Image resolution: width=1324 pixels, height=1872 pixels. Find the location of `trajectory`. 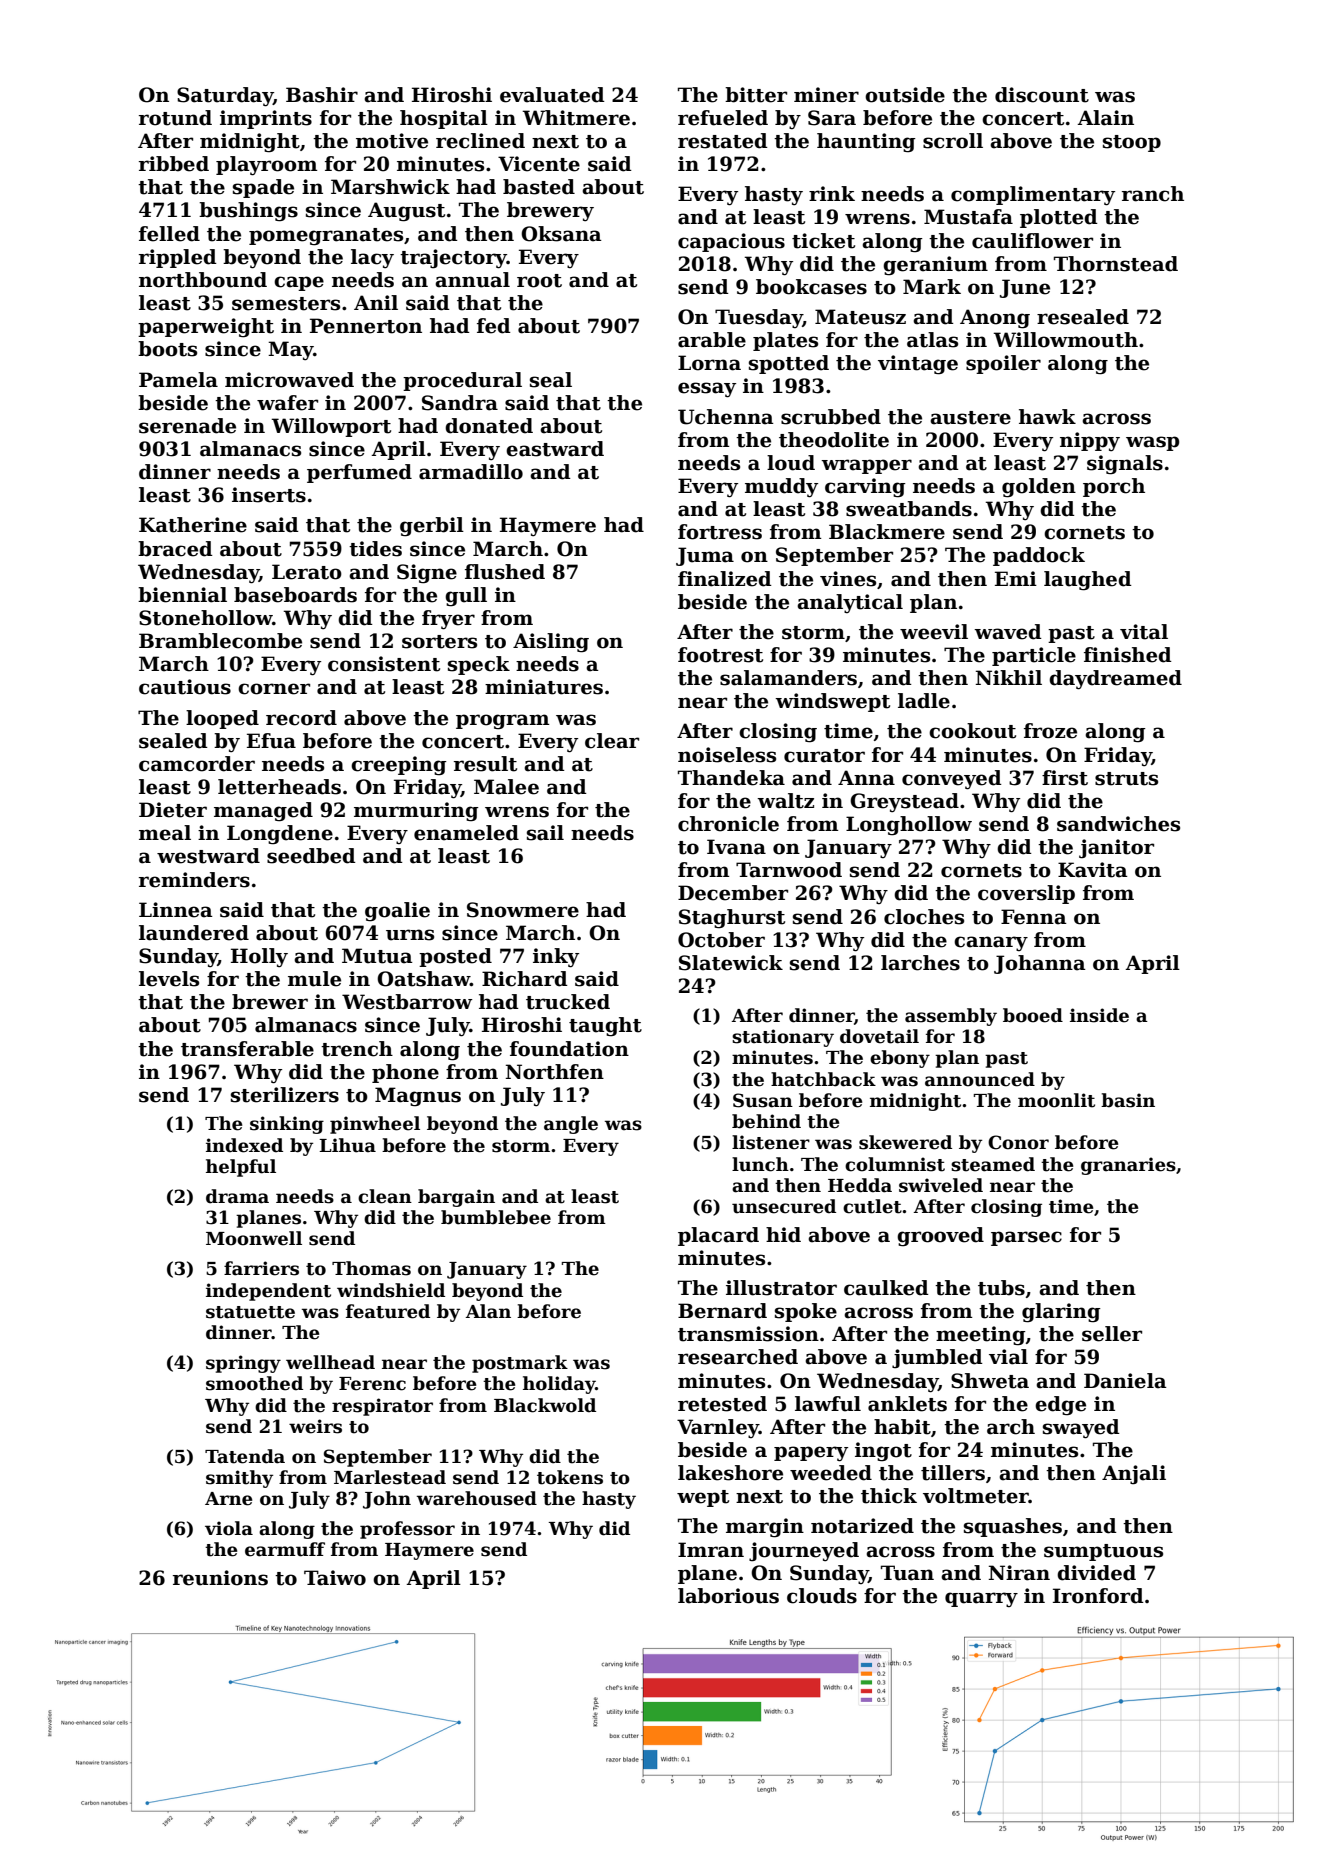

trajectory is located at coordinates (453, 259).
